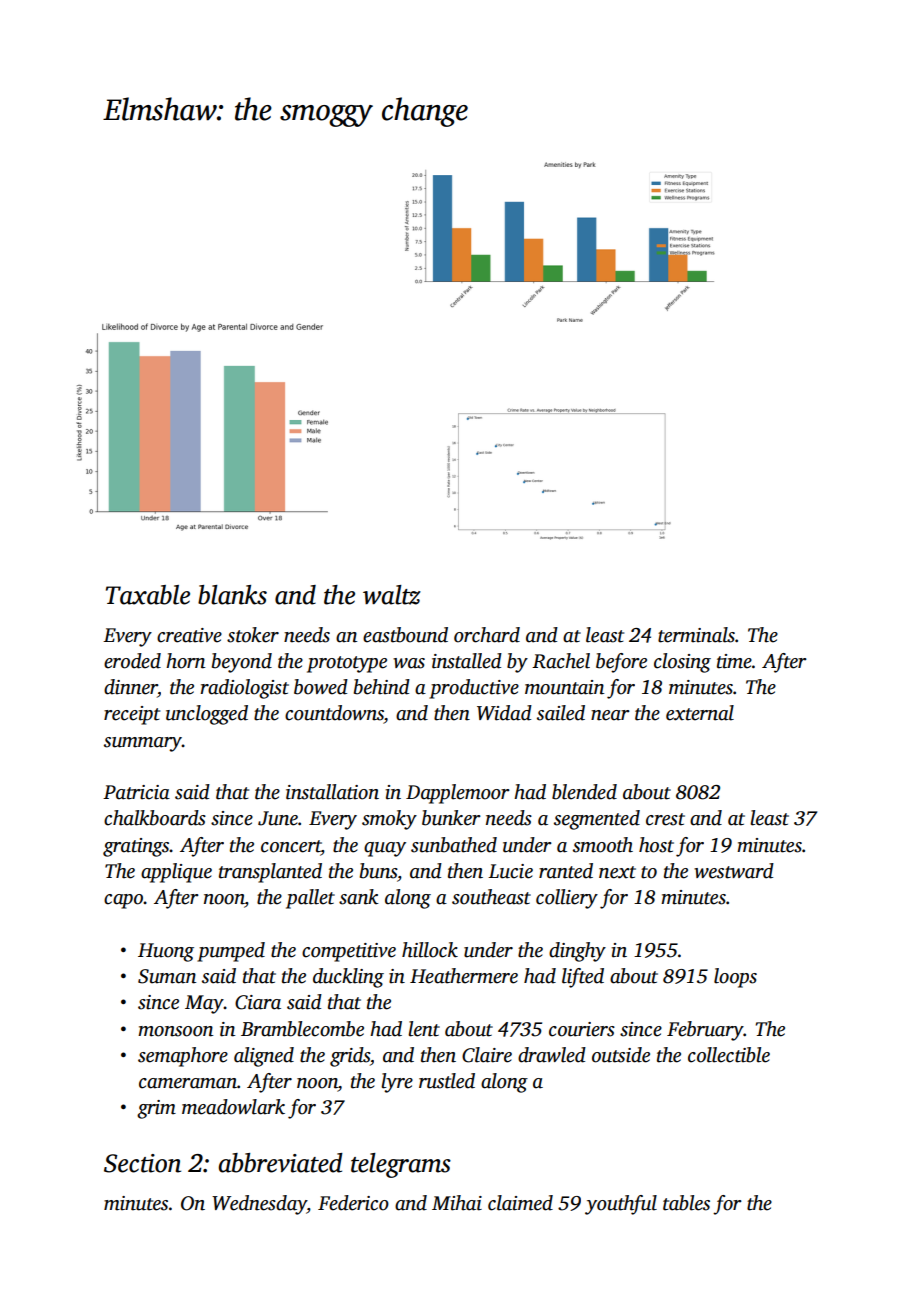 The width and height of the page is (924, 1308). What do you see at coordinates (454, 845) in the page?
I see `sunbathed` at bounding box center [454, 845].
